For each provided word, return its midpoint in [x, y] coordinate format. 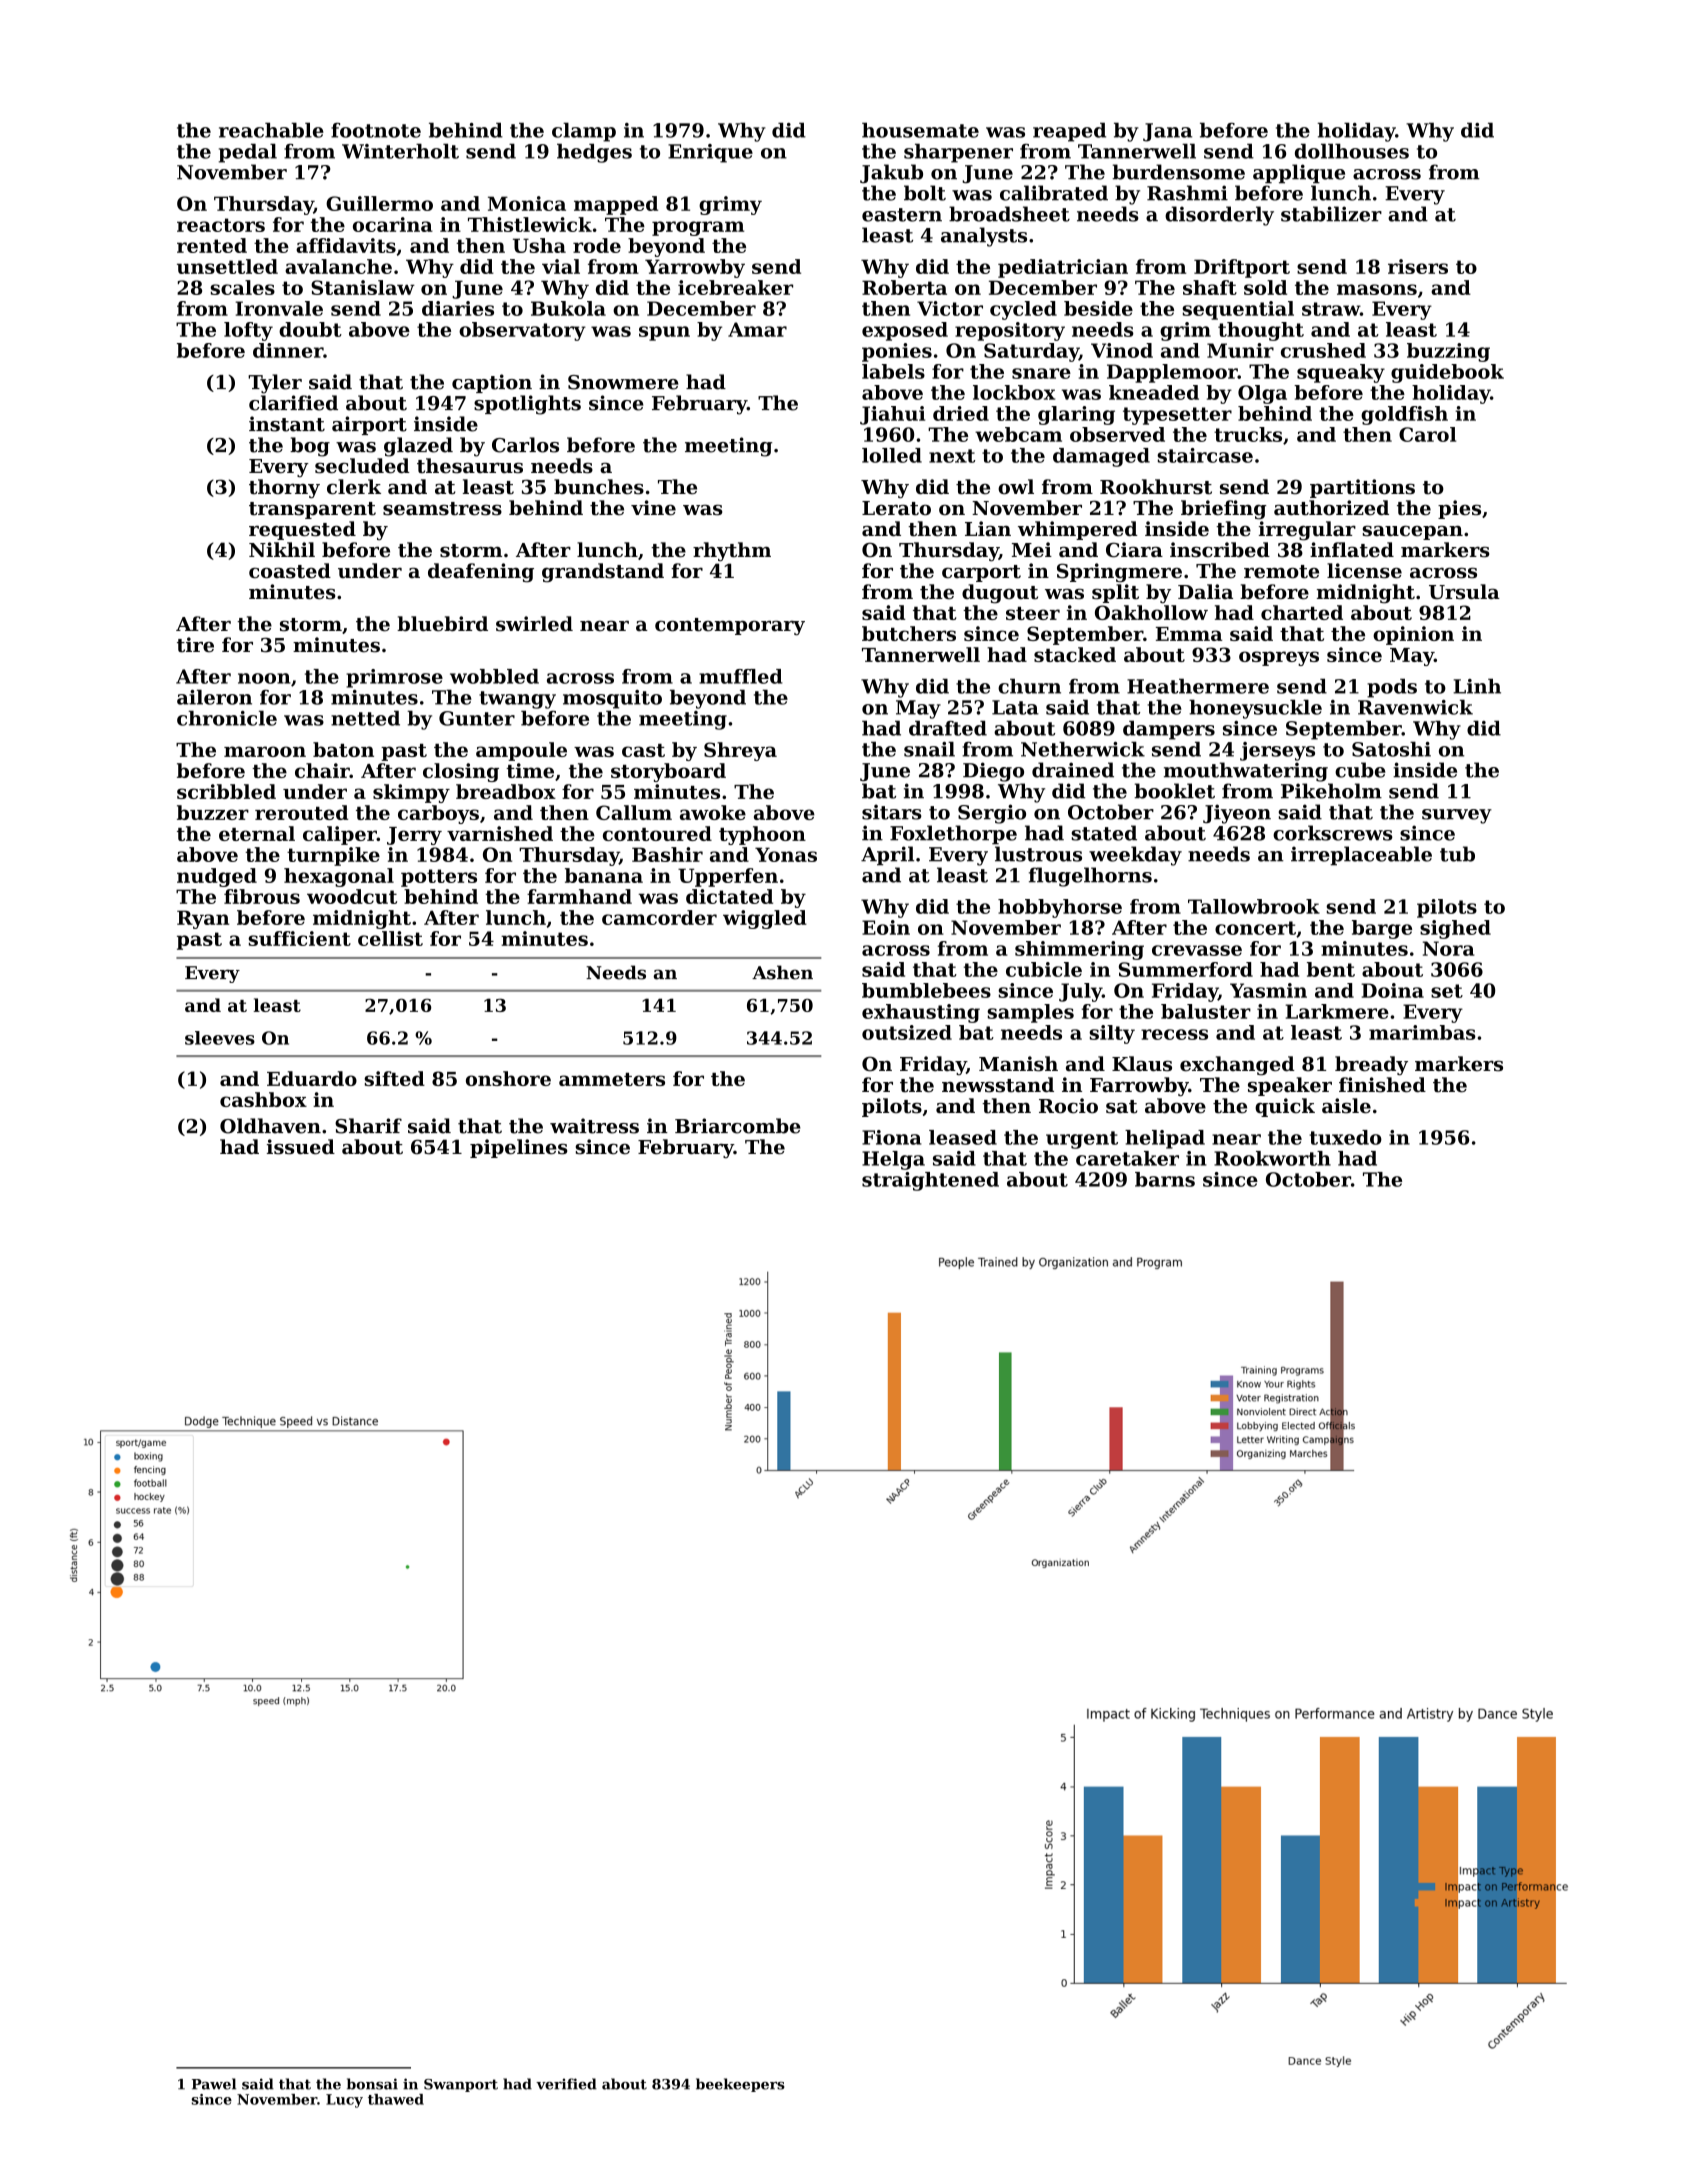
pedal [248, 153]
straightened [930, 1181]
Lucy [344, 2101]
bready [1371, 1065]
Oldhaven [270, 1126]
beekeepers [740, 2085]
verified [566, 2084]
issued [301, 1147]
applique [1299, 174]
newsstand [998, 1085]
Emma [1189, 634]
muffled [740, 676]
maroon [265, 751]
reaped [1069, 132]
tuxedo [1345, 1137]
